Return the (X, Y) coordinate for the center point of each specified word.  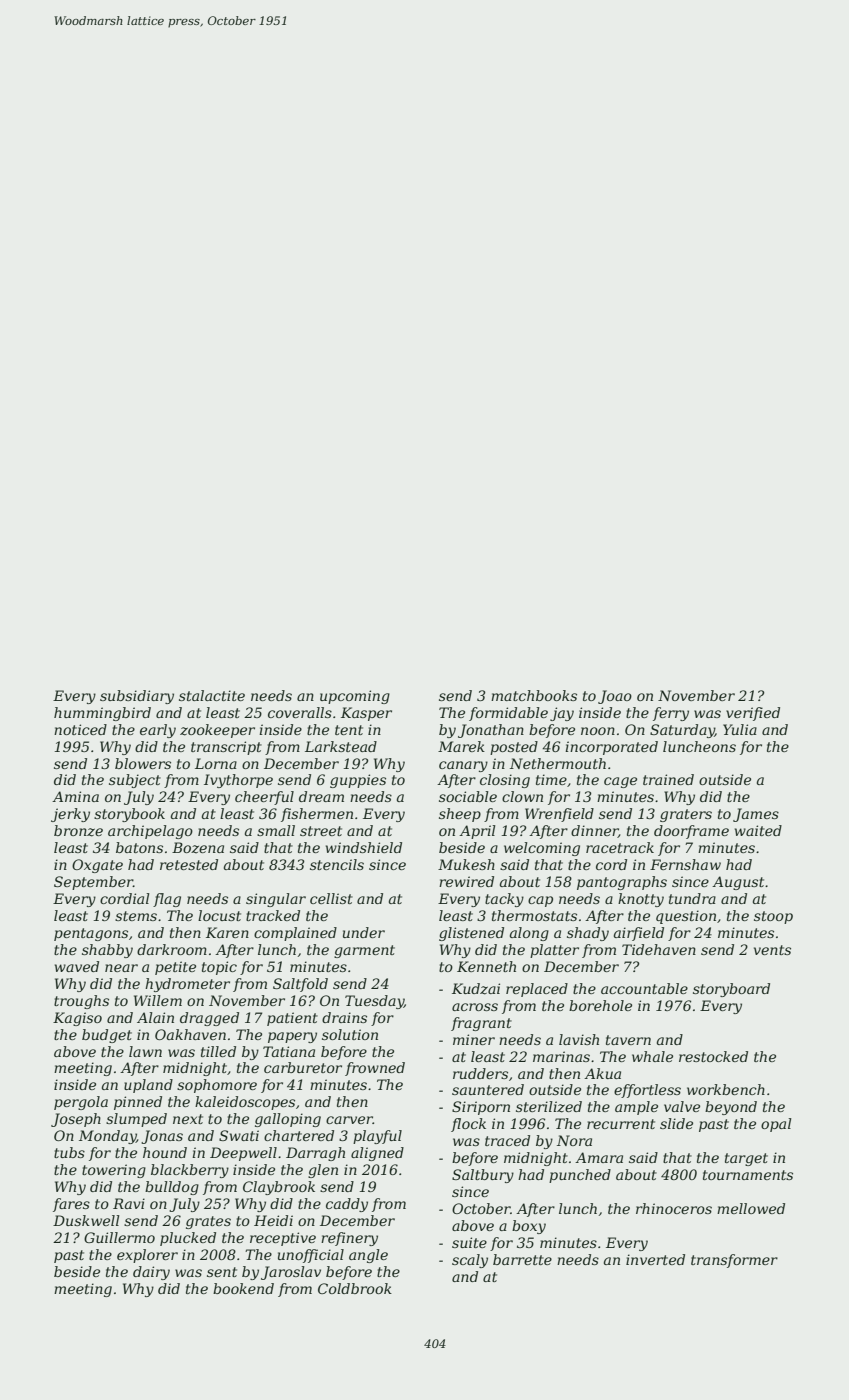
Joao (615, 697)
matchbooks (534, 695)
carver (349, 1120)
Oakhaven (190, 1034)
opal (776, 1125)
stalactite (212, 695)
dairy (151, 1273)
